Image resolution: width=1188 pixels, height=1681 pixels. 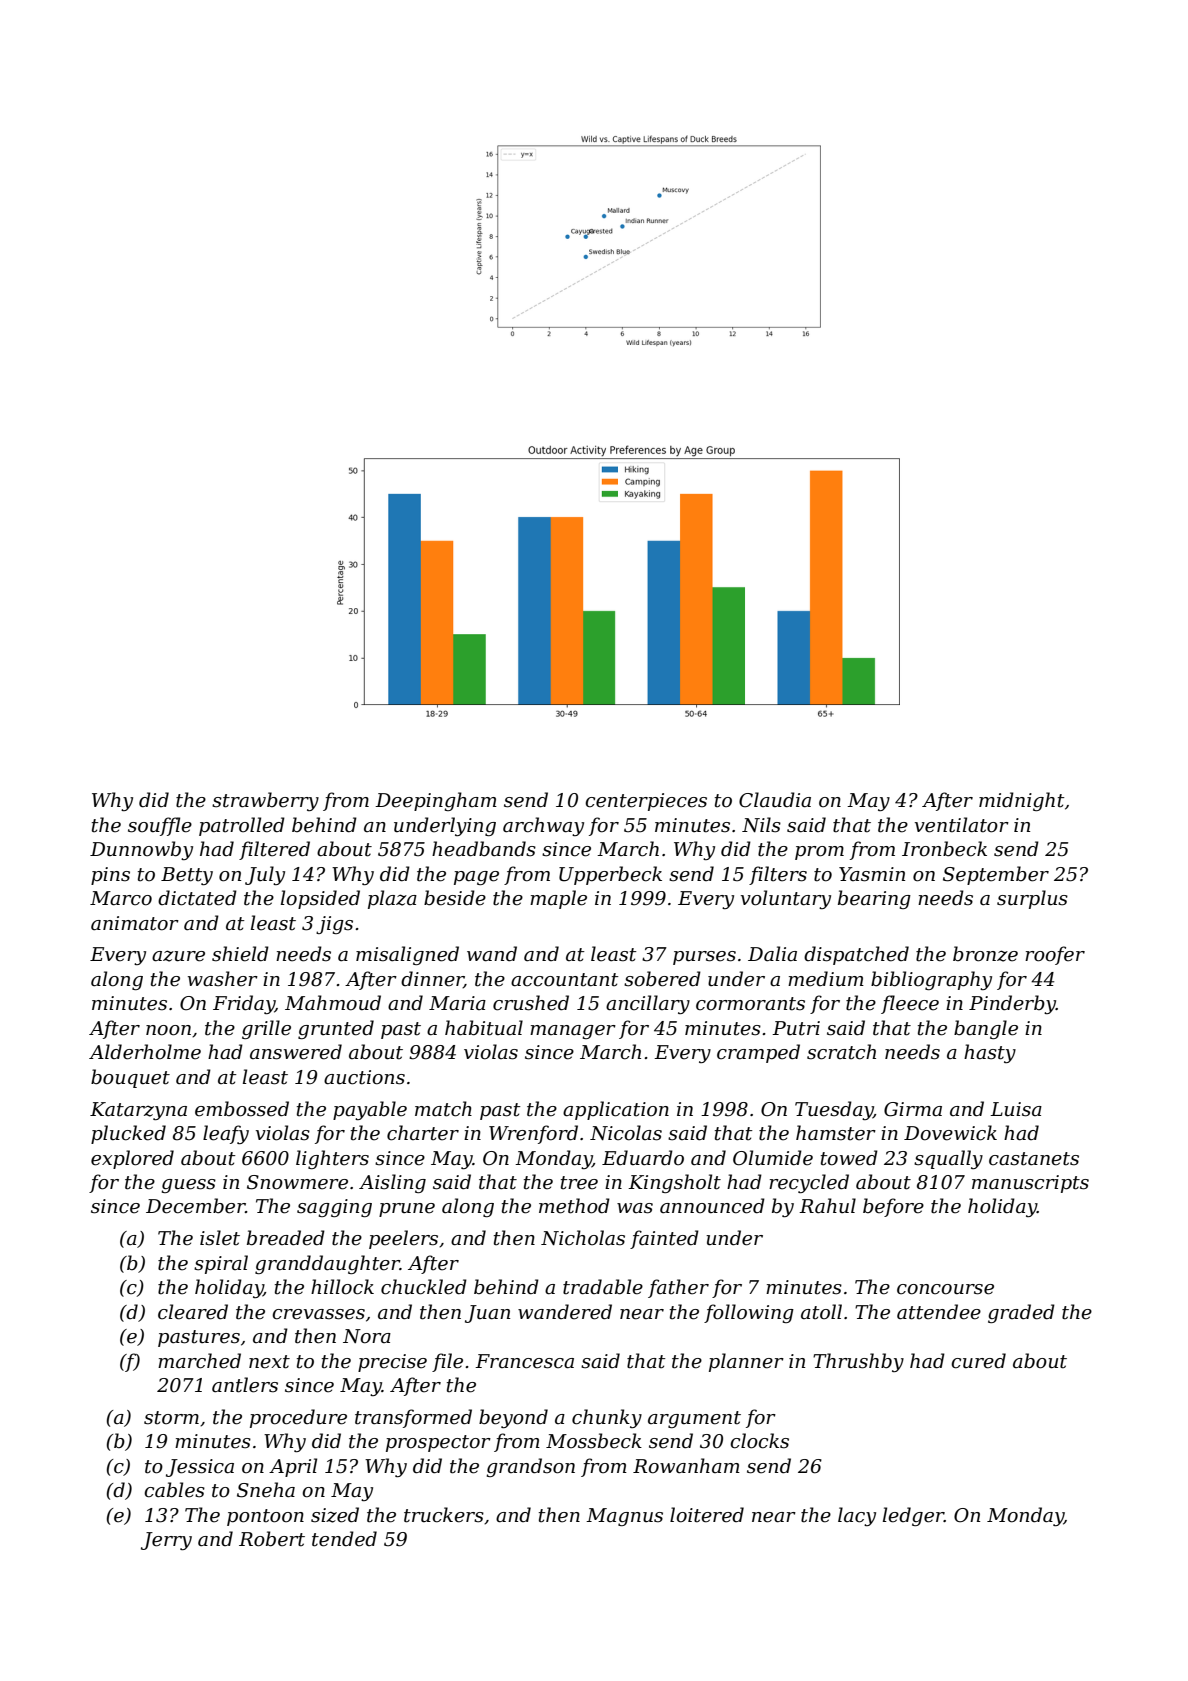 What do you see at coordinates (132, 1159) in the screenshot?
I see `explored` at bounding box center [132, 1159].
